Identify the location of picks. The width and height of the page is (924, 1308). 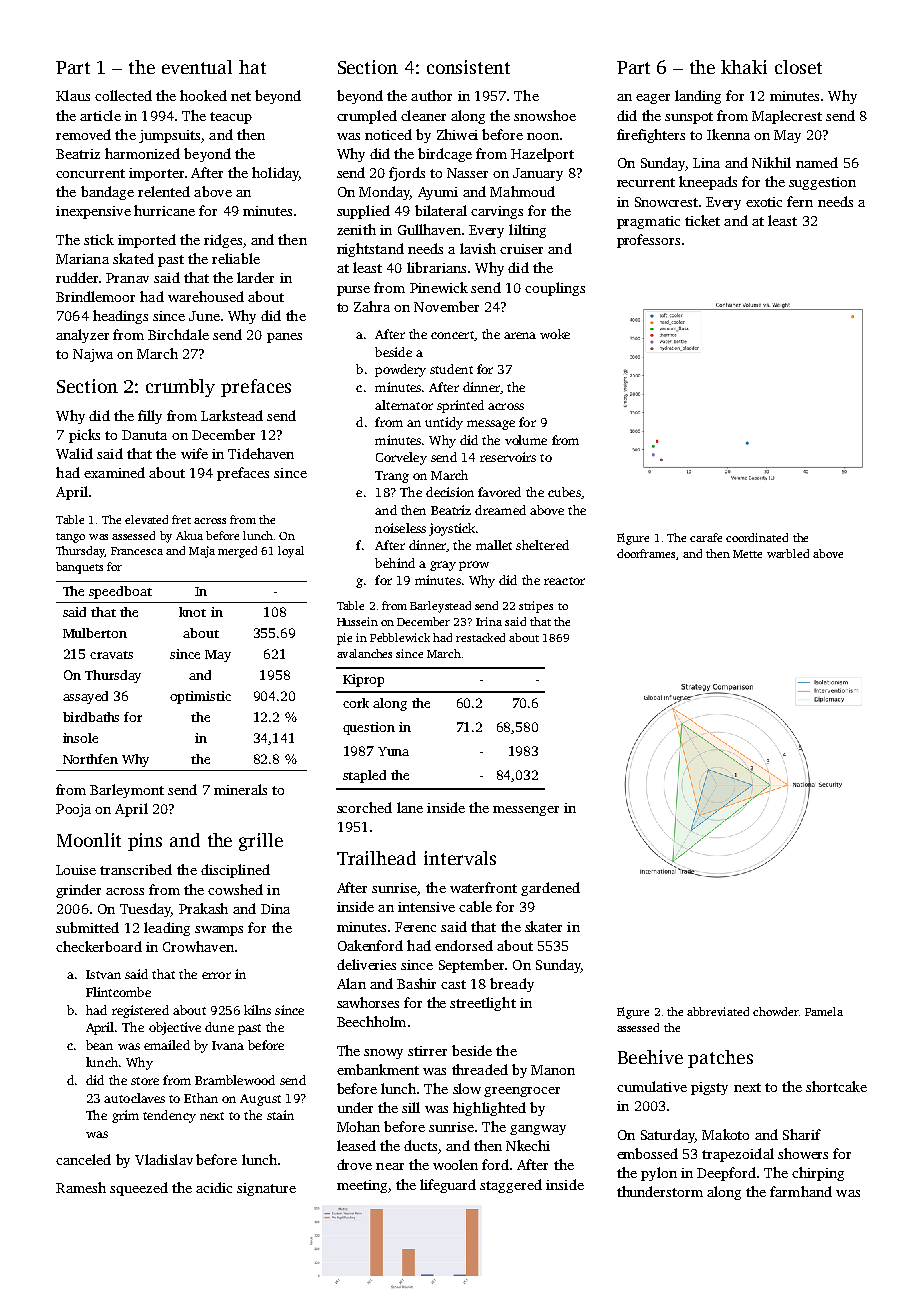
(84, 436).
